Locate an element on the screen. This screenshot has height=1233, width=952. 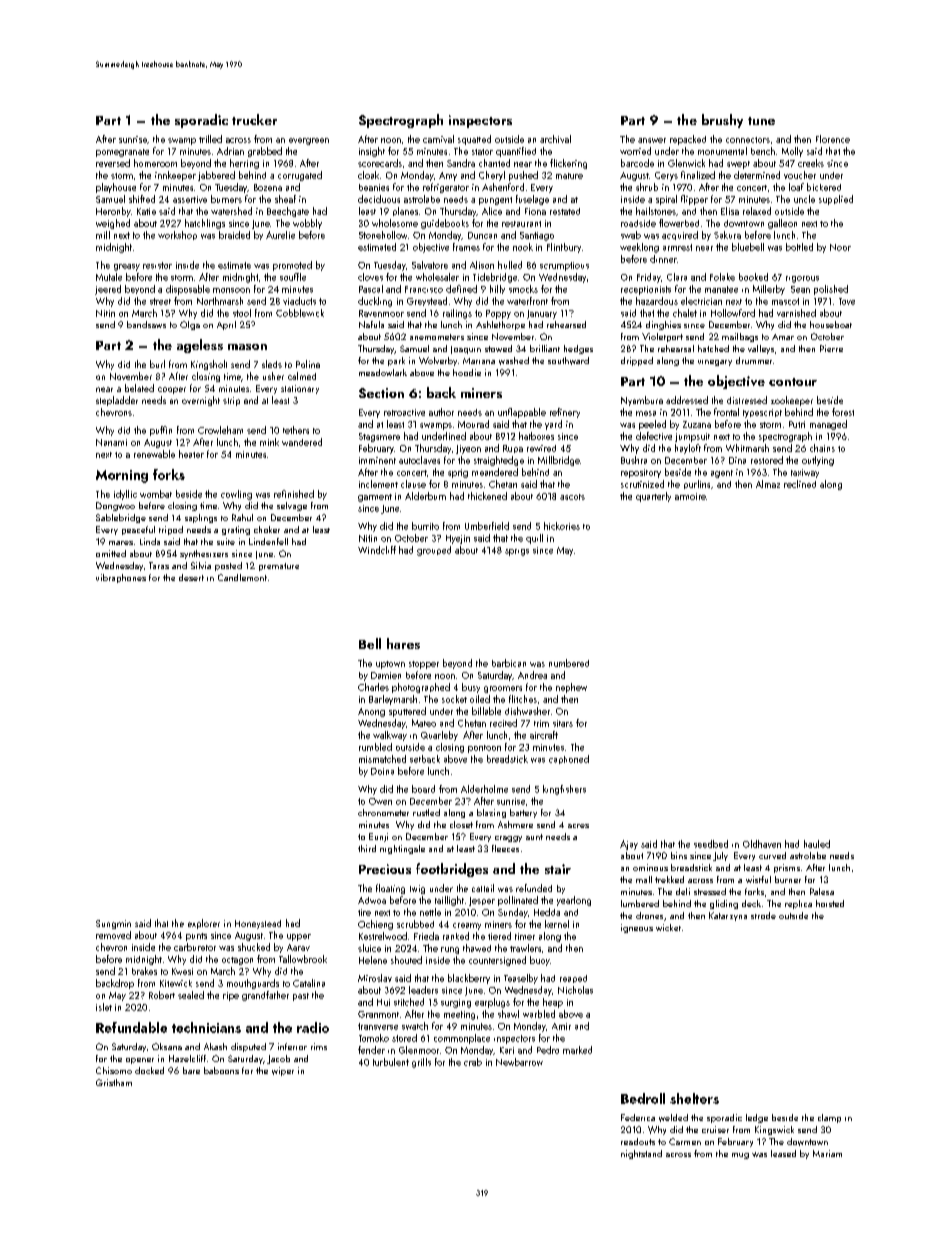
trucker is located at coordinates (254, 119).
